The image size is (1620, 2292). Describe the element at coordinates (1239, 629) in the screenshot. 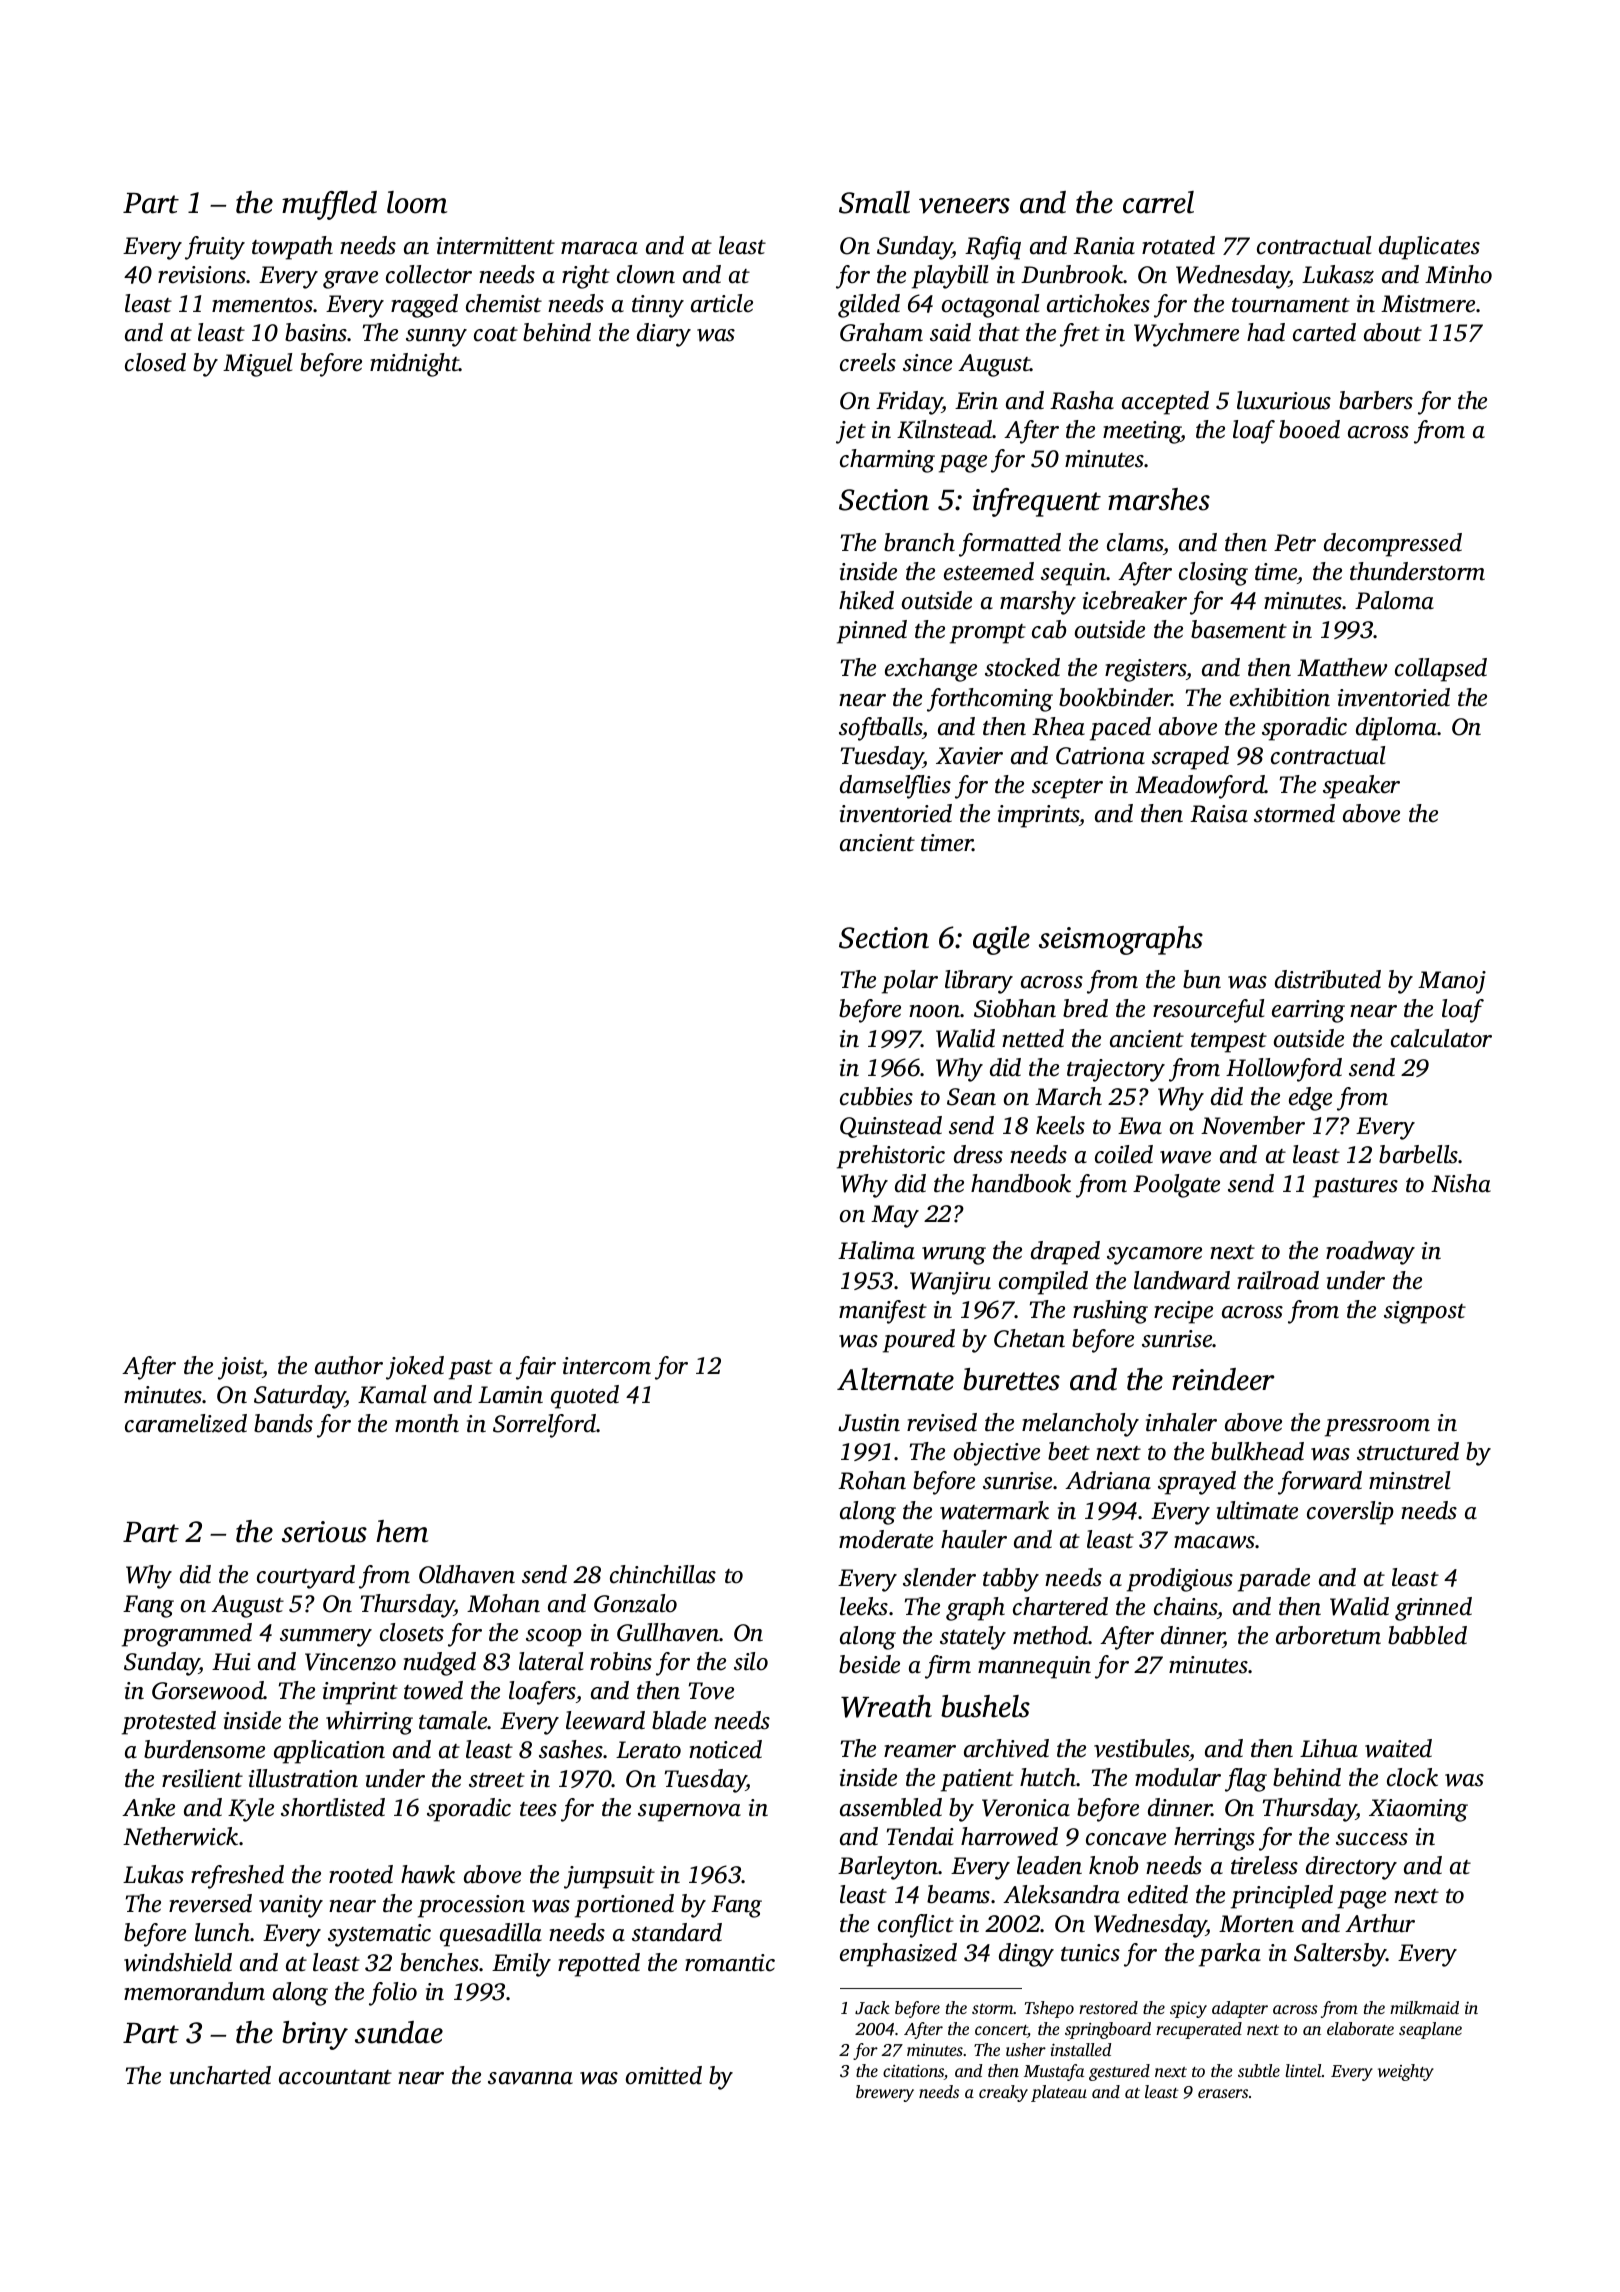

I see `basement` at that location.
